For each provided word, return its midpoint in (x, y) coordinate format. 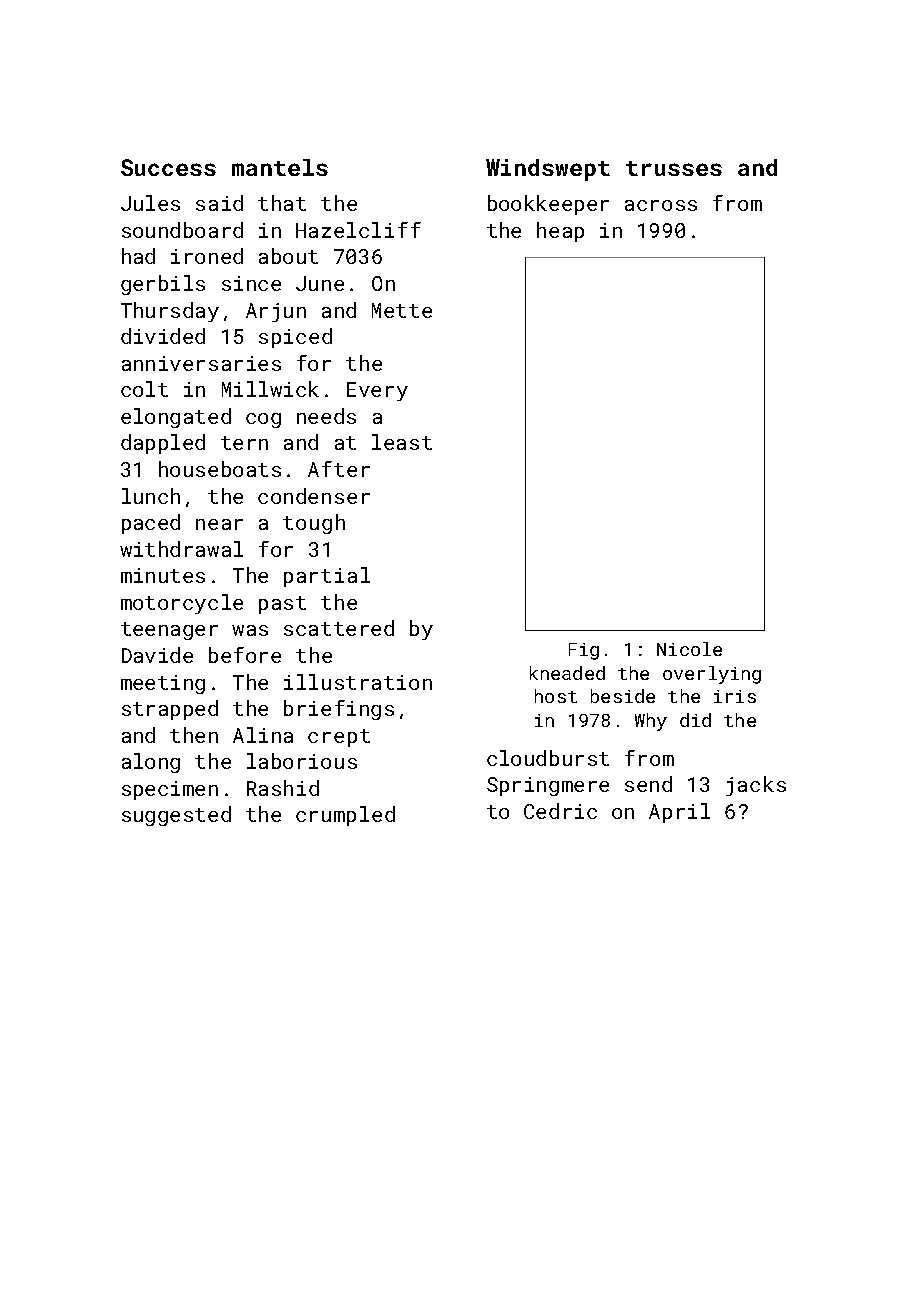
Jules (150, 203)
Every (377, 391)
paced (151, 524)
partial (327, 577)
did (695, 720)
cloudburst (548, 758)
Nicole (689, 649)
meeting (163, 684)
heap (560, 232)
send (648, 784)
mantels (280, 167)
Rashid (283, 788)
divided (163, 336)
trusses (674, 168)
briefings (339, 710)
